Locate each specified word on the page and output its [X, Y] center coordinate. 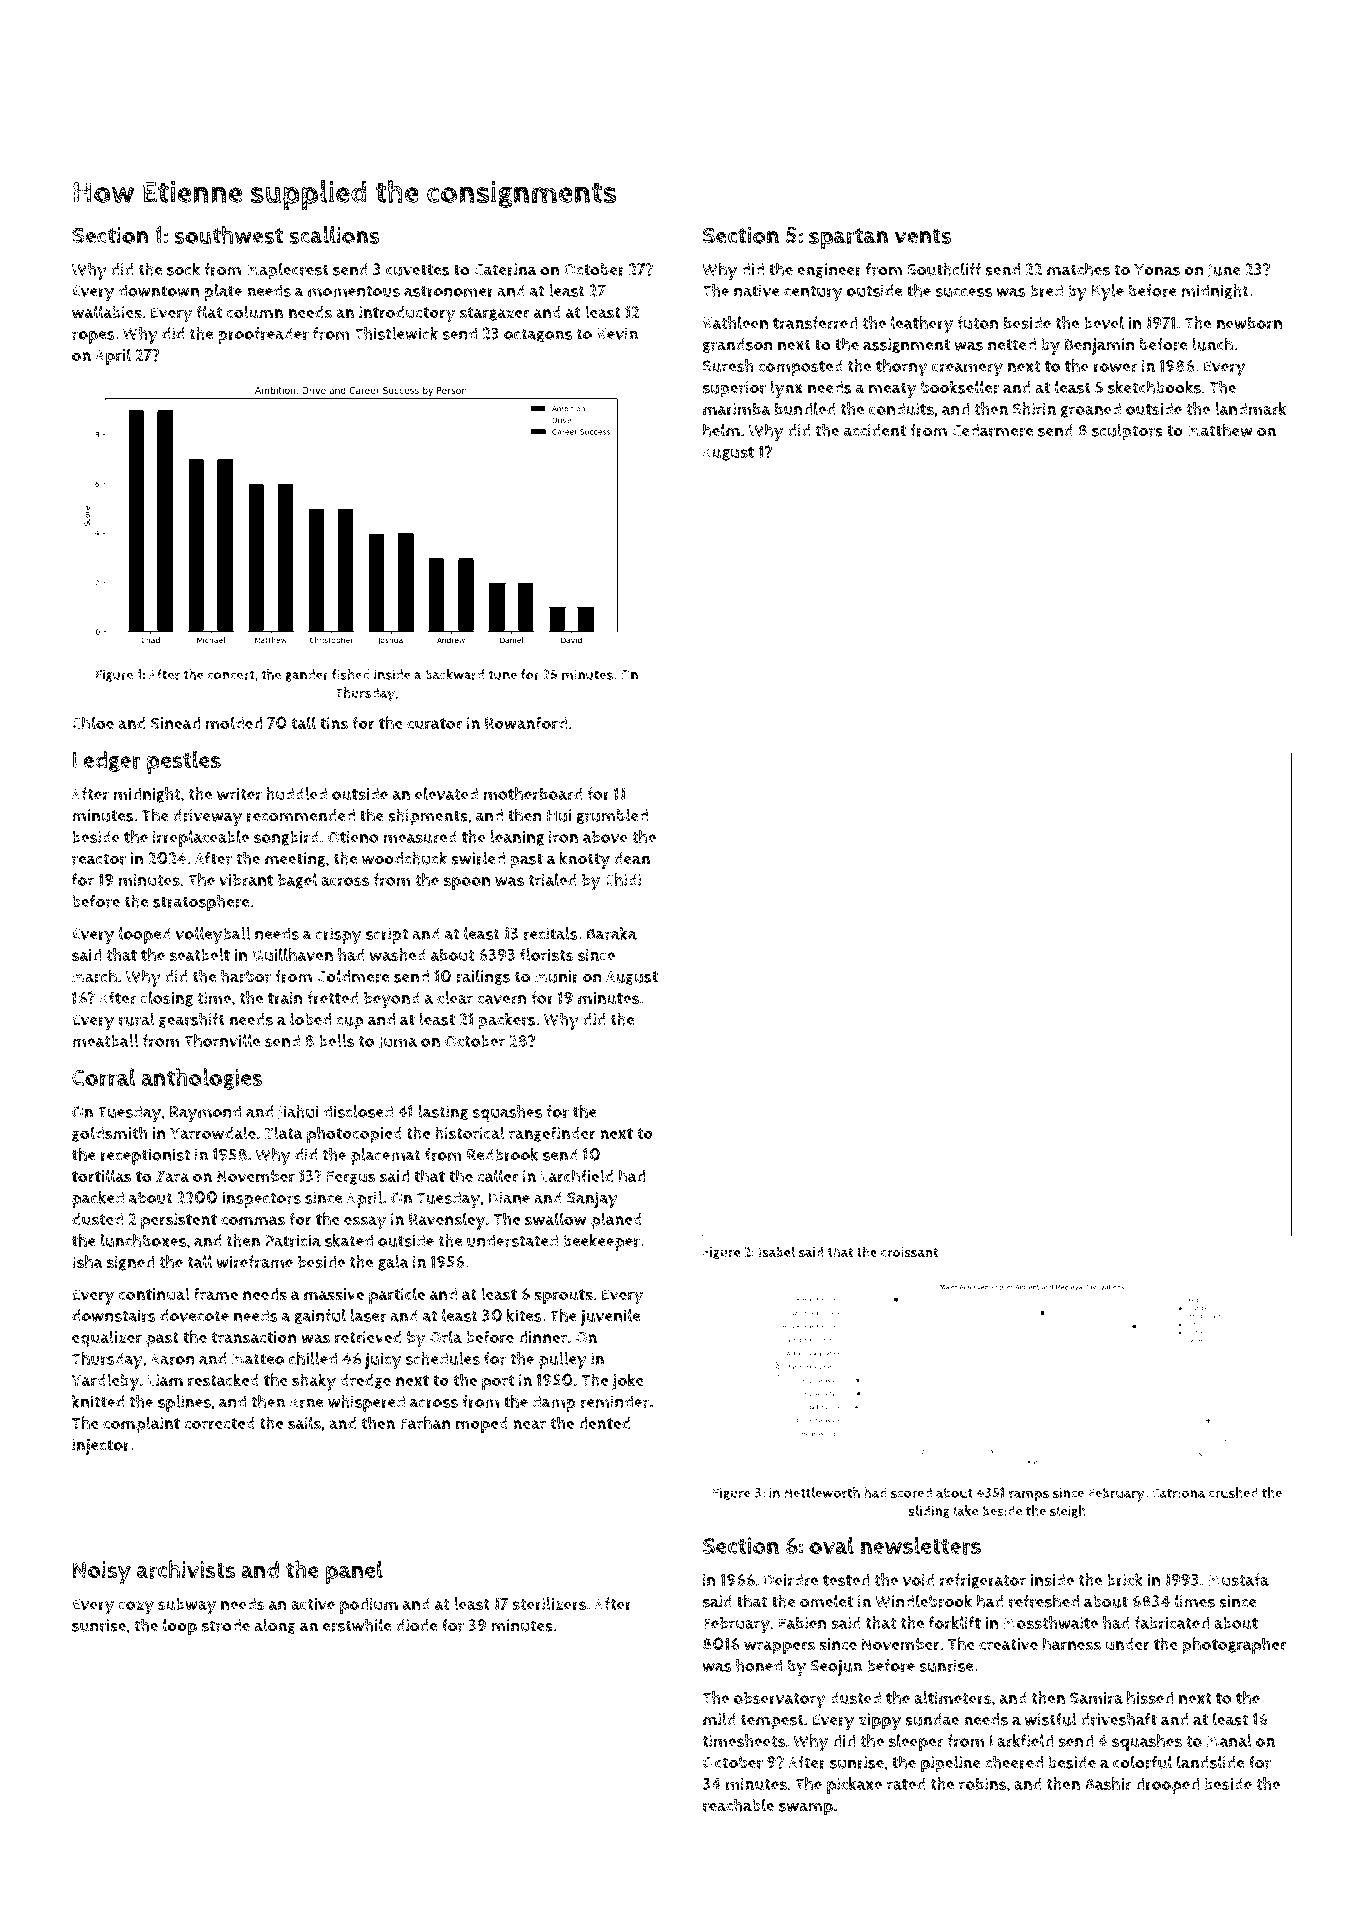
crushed [1233, 1492]
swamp [806, 1809]
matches [1078, 269]
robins [982, 1784]
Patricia [293, 1240]
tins [334, 723]
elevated [446, 793]
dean [632, 858]
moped [482, 1425]
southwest [229, 235]
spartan [848, 239]
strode [226, 1625]
